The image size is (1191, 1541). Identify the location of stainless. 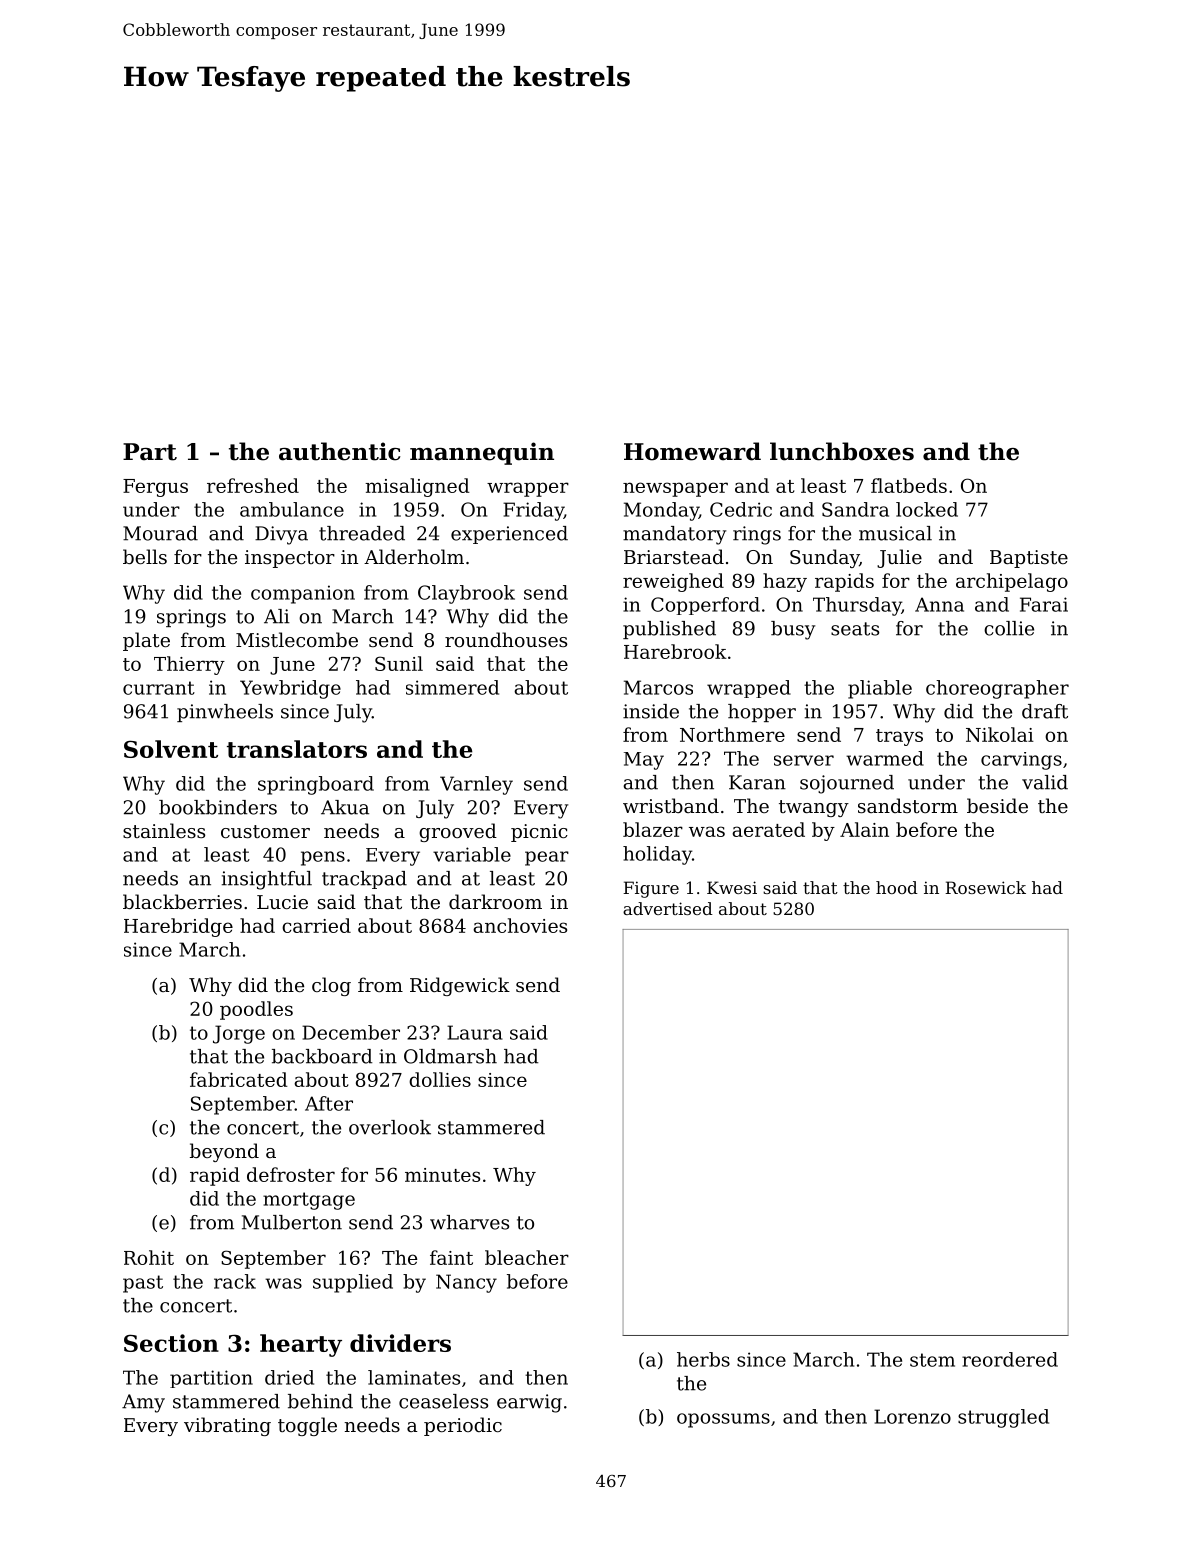
(164, 830).
